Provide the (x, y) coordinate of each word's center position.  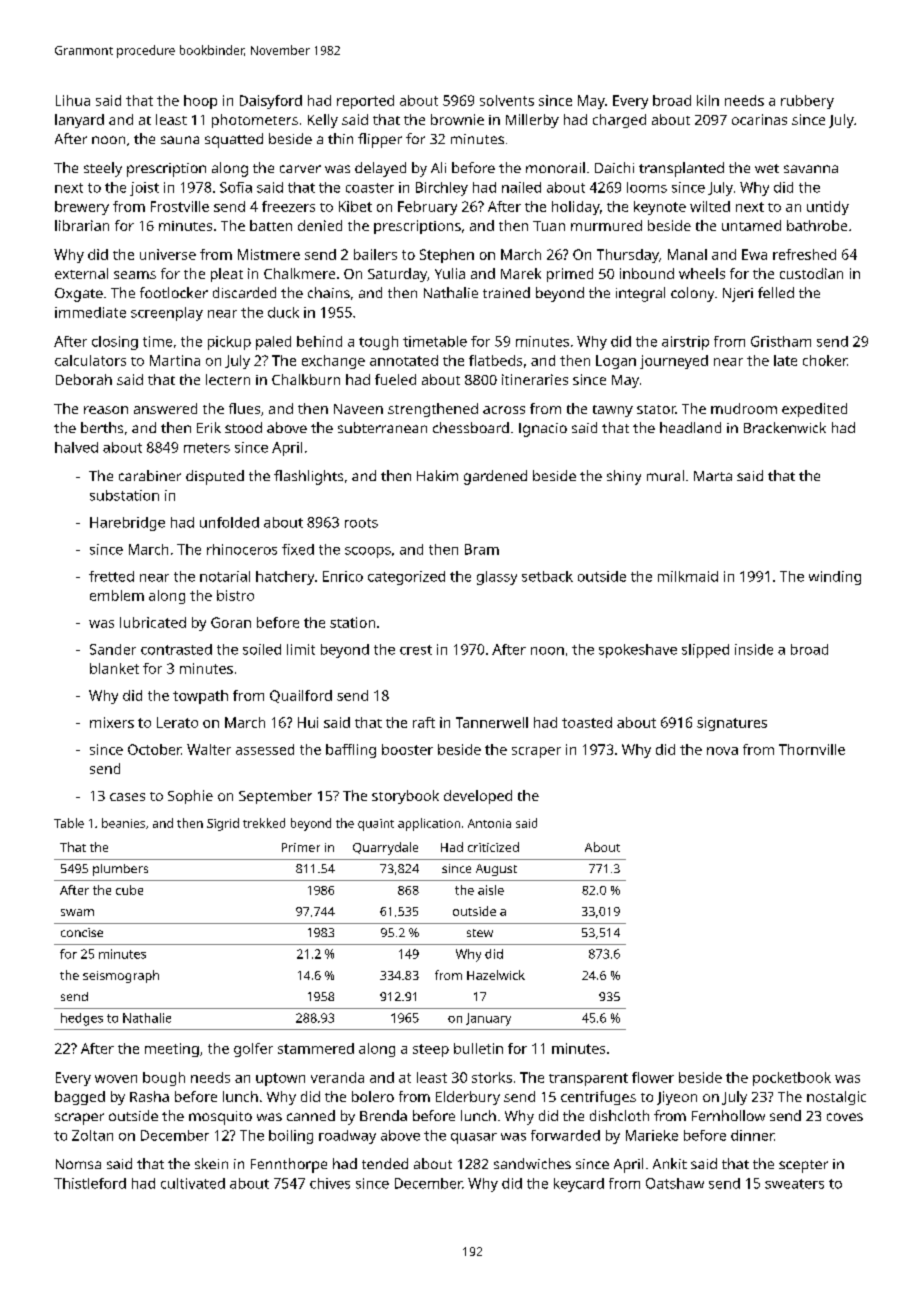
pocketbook (792, 1079)
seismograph (121, 976)
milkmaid (688, 576)
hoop (200, 102)
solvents (507, 100)
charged (619, 121)
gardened (495, 477)
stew (480, 933)
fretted (111, 576)
